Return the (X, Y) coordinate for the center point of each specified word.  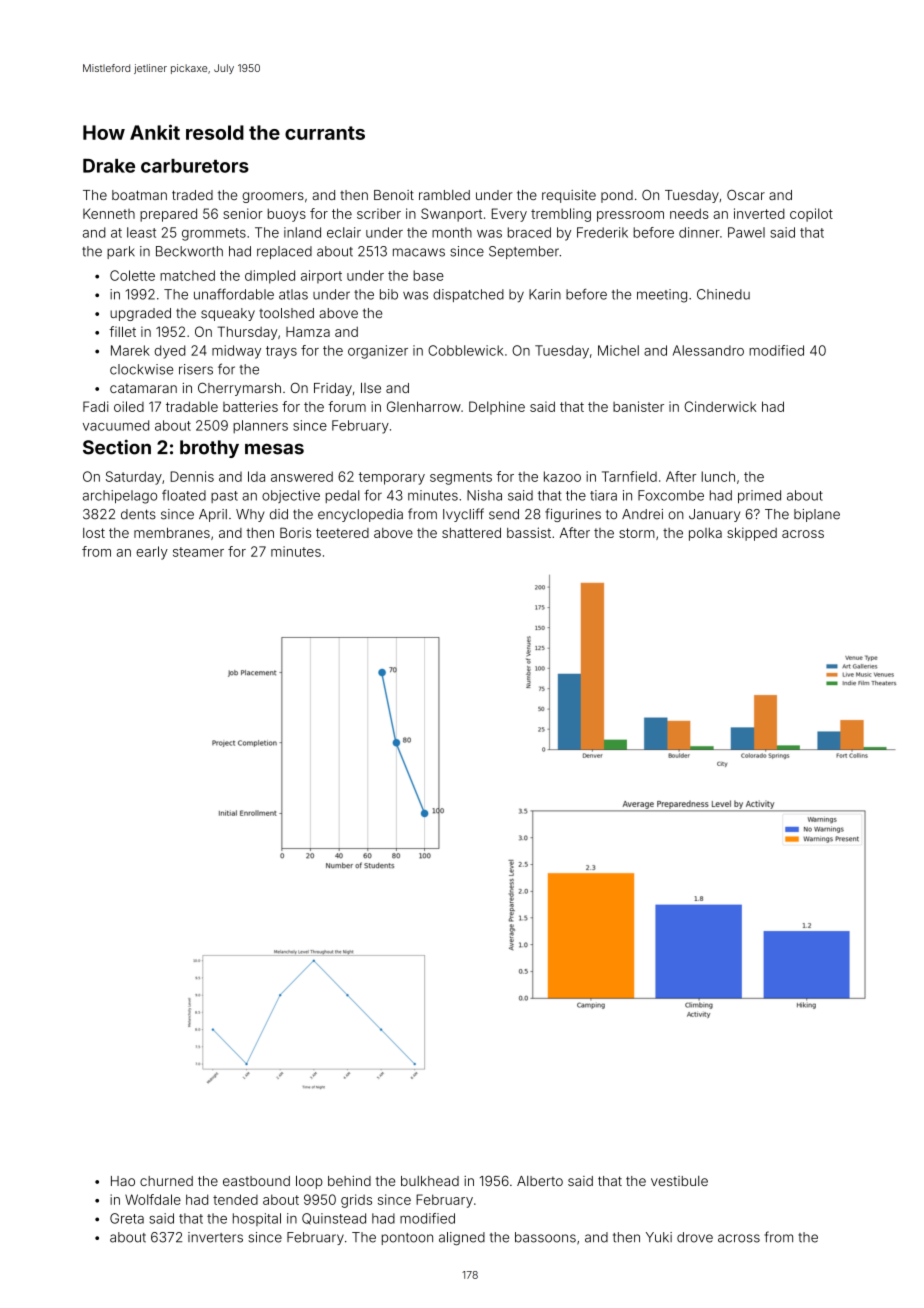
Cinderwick (720, 406)
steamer (198, 552)
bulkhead (430, 1181)
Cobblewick (465, 350)
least (141, 232)
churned (166, 1181)
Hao (123, 1181)
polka (705, 534)
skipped (752, 534)
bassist (529, 532)
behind (349, 1181)
